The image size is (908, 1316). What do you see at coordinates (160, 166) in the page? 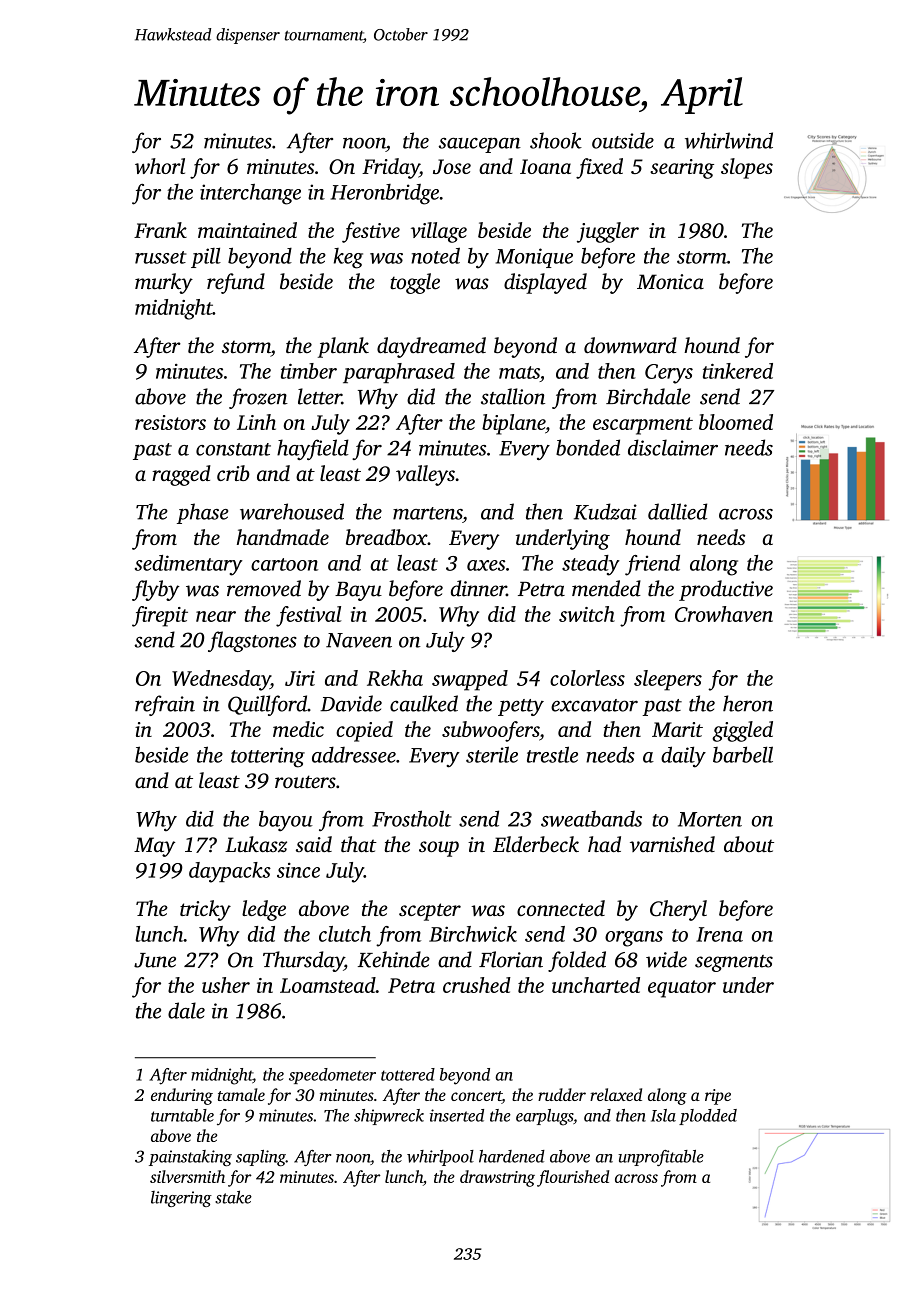
I see `whorl` at bounding box center [160, 166].
